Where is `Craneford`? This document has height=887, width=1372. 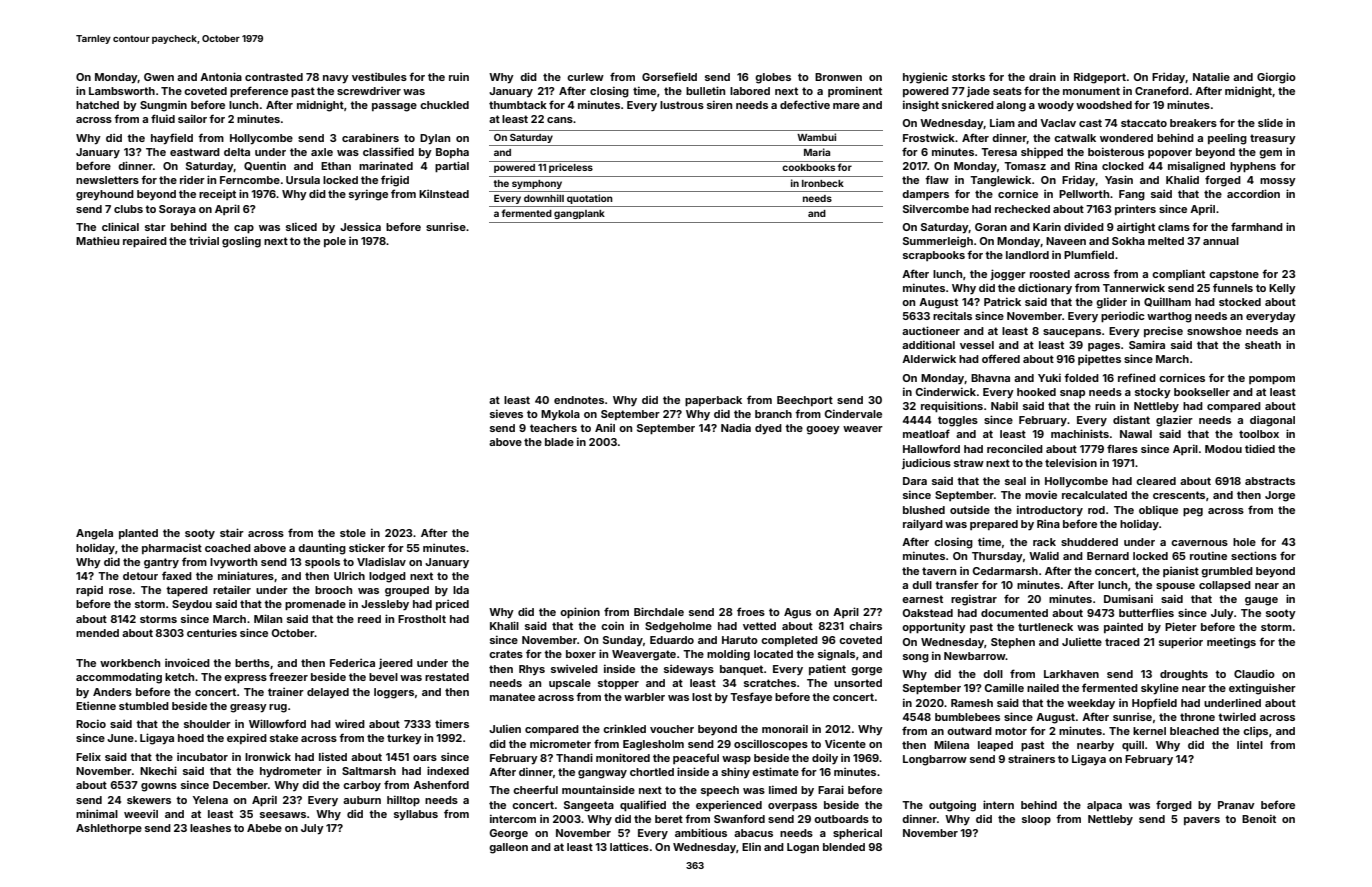 Craneford is located at coordinates (1162, 90).
